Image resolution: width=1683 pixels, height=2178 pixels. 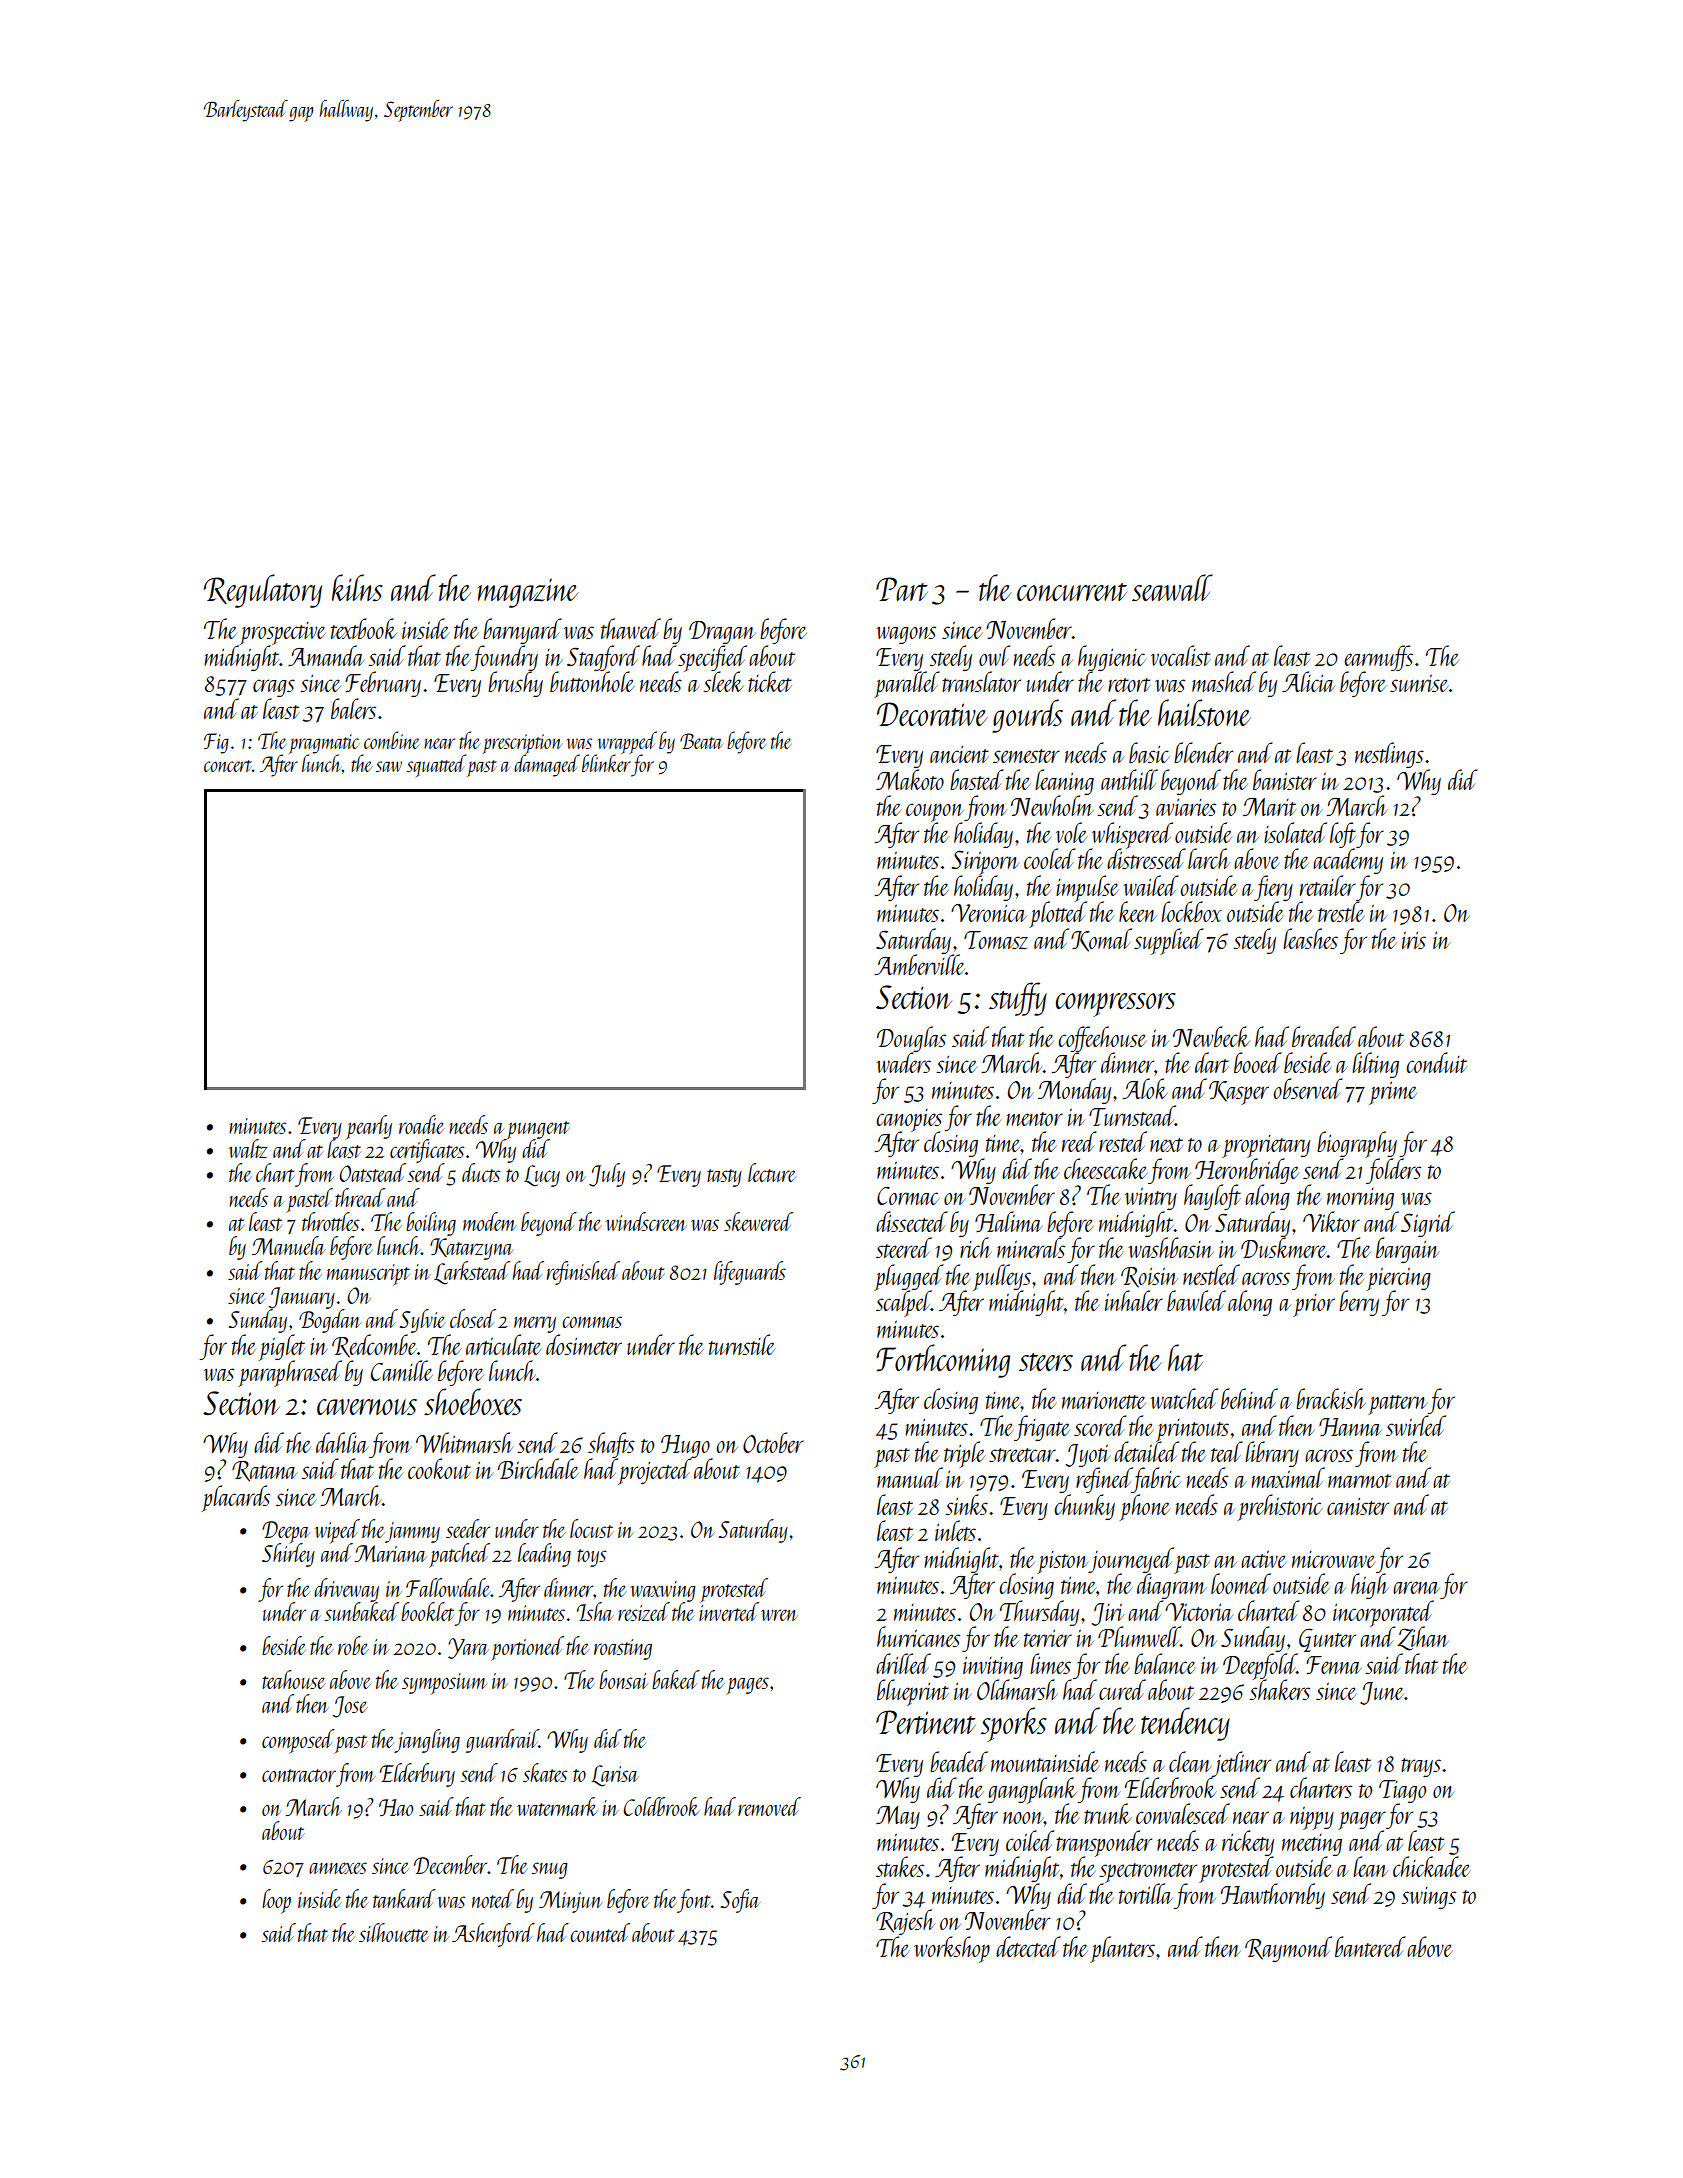 I want to click on anthill, so click(x=1129, y=779).
